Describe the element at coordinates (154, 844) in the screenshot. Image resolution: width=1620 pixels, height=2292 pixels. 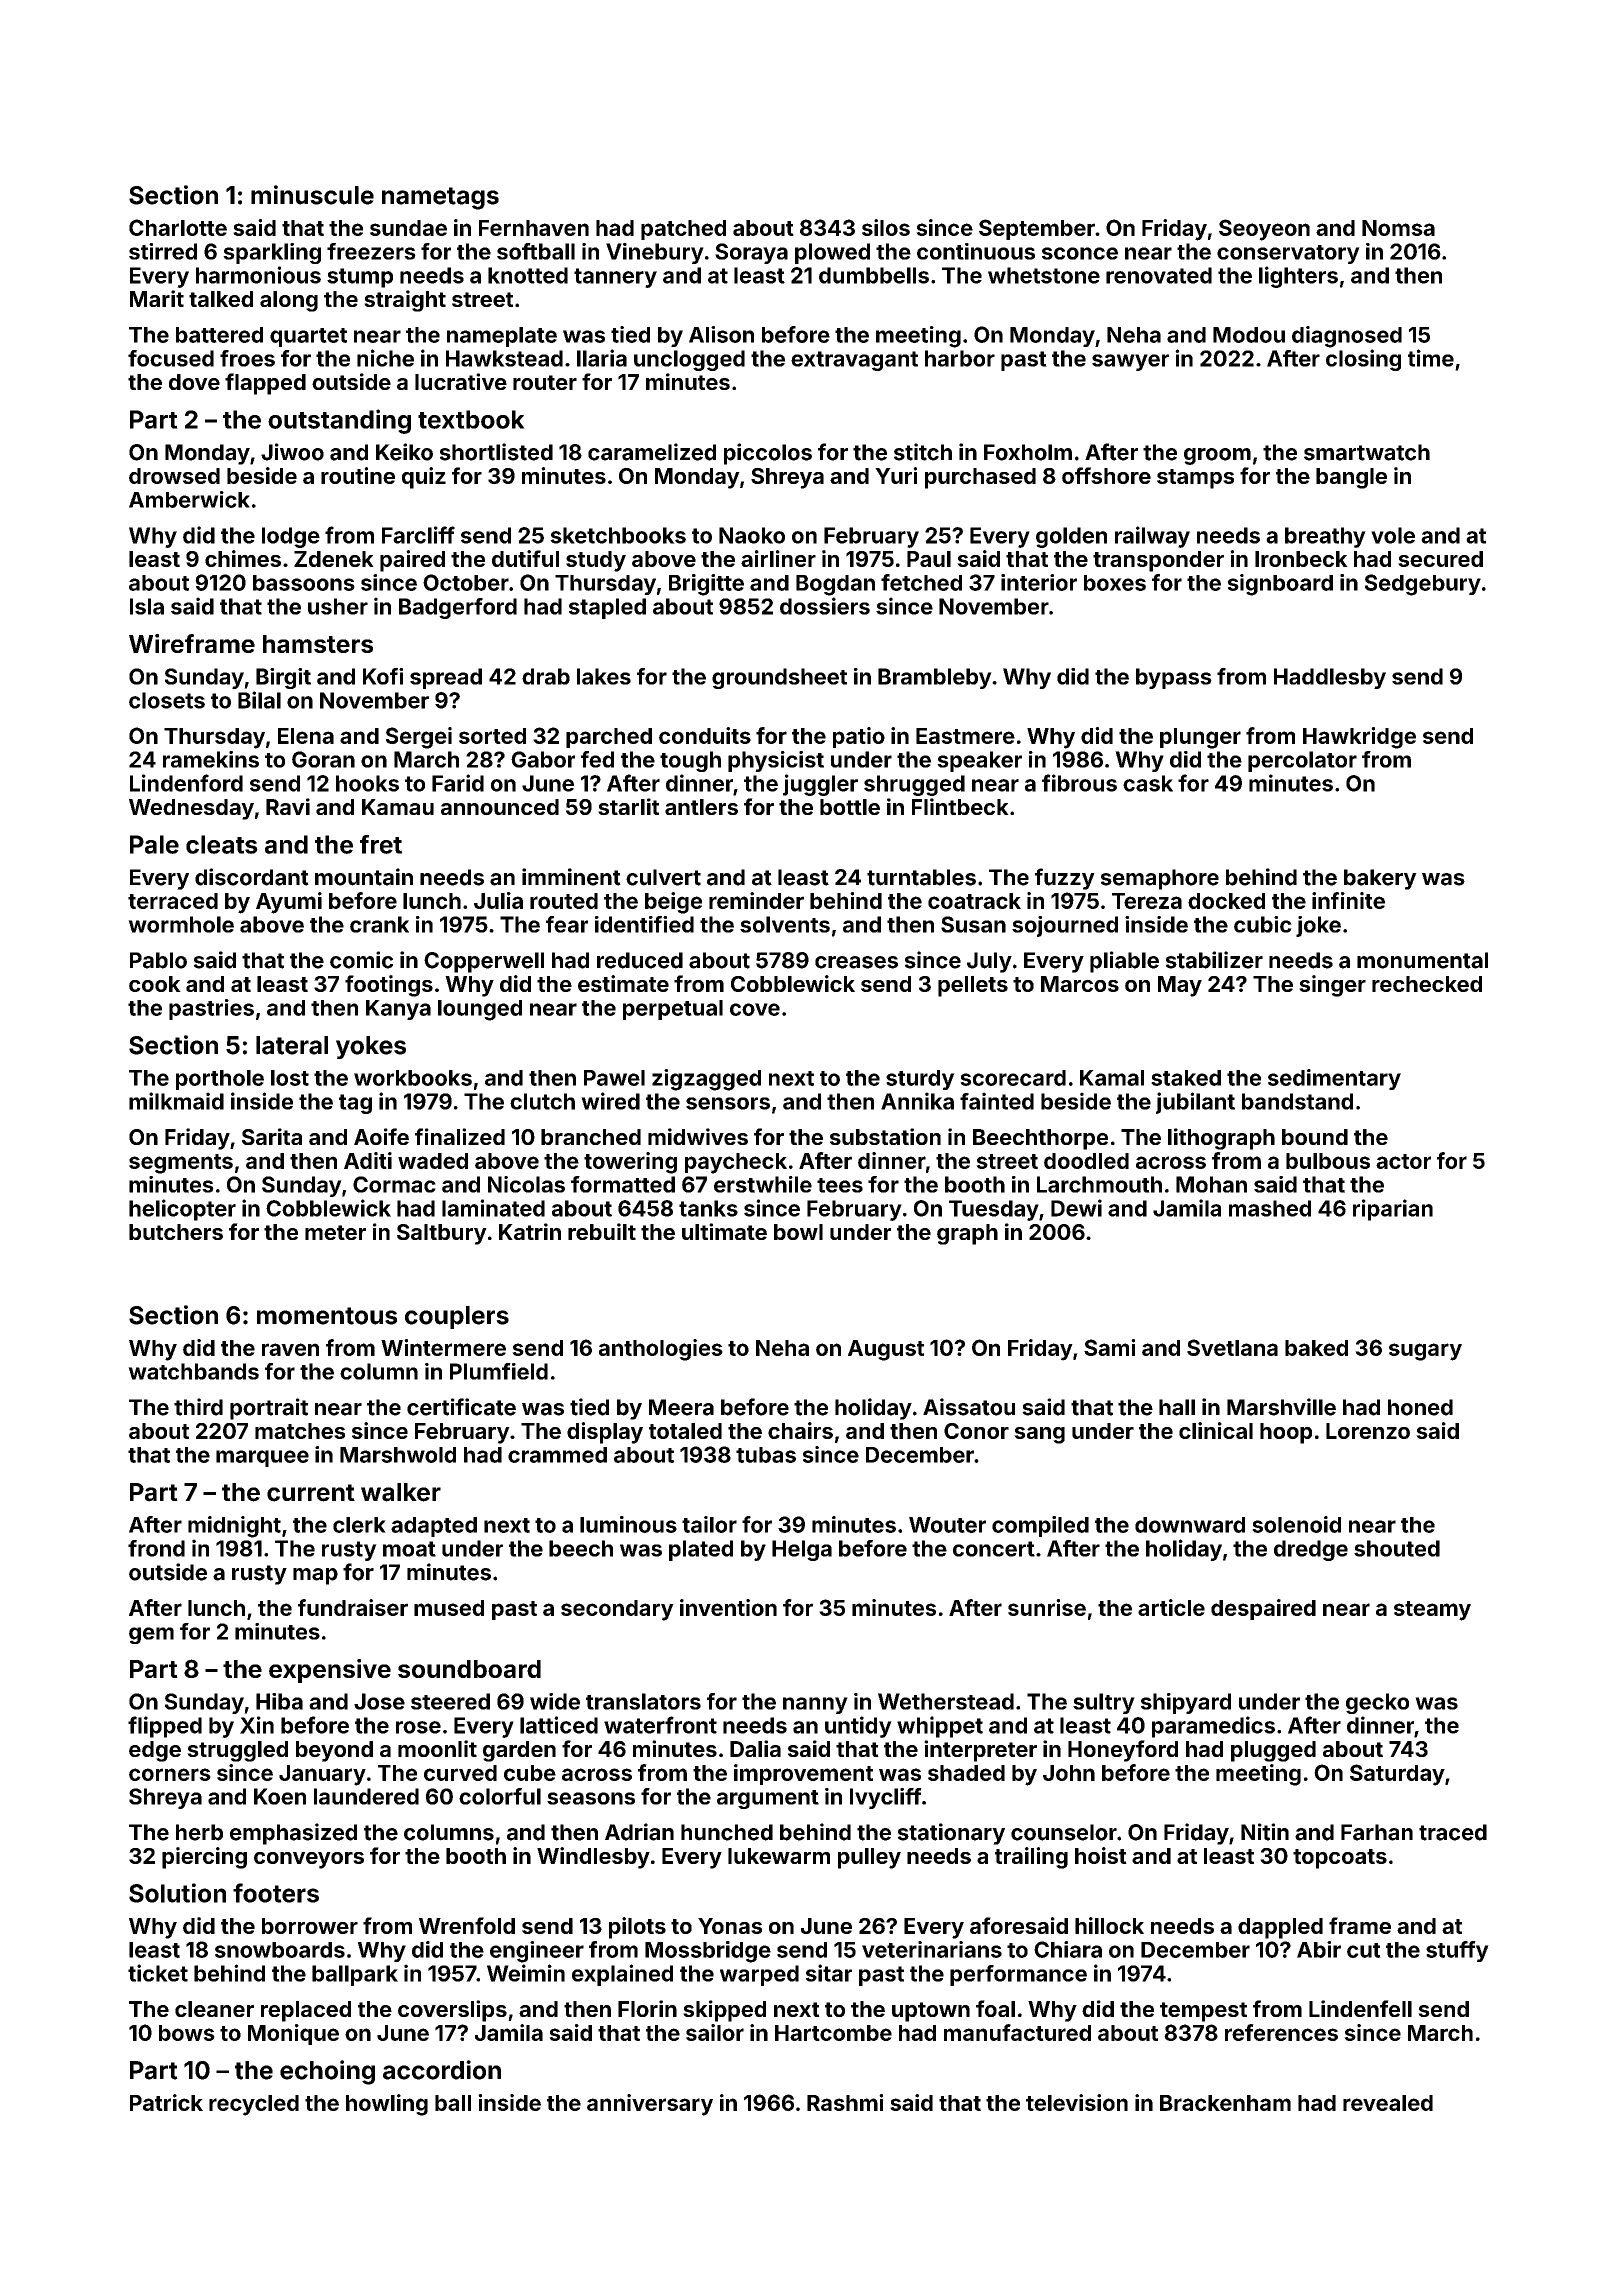
I see `Pale` at that location.
